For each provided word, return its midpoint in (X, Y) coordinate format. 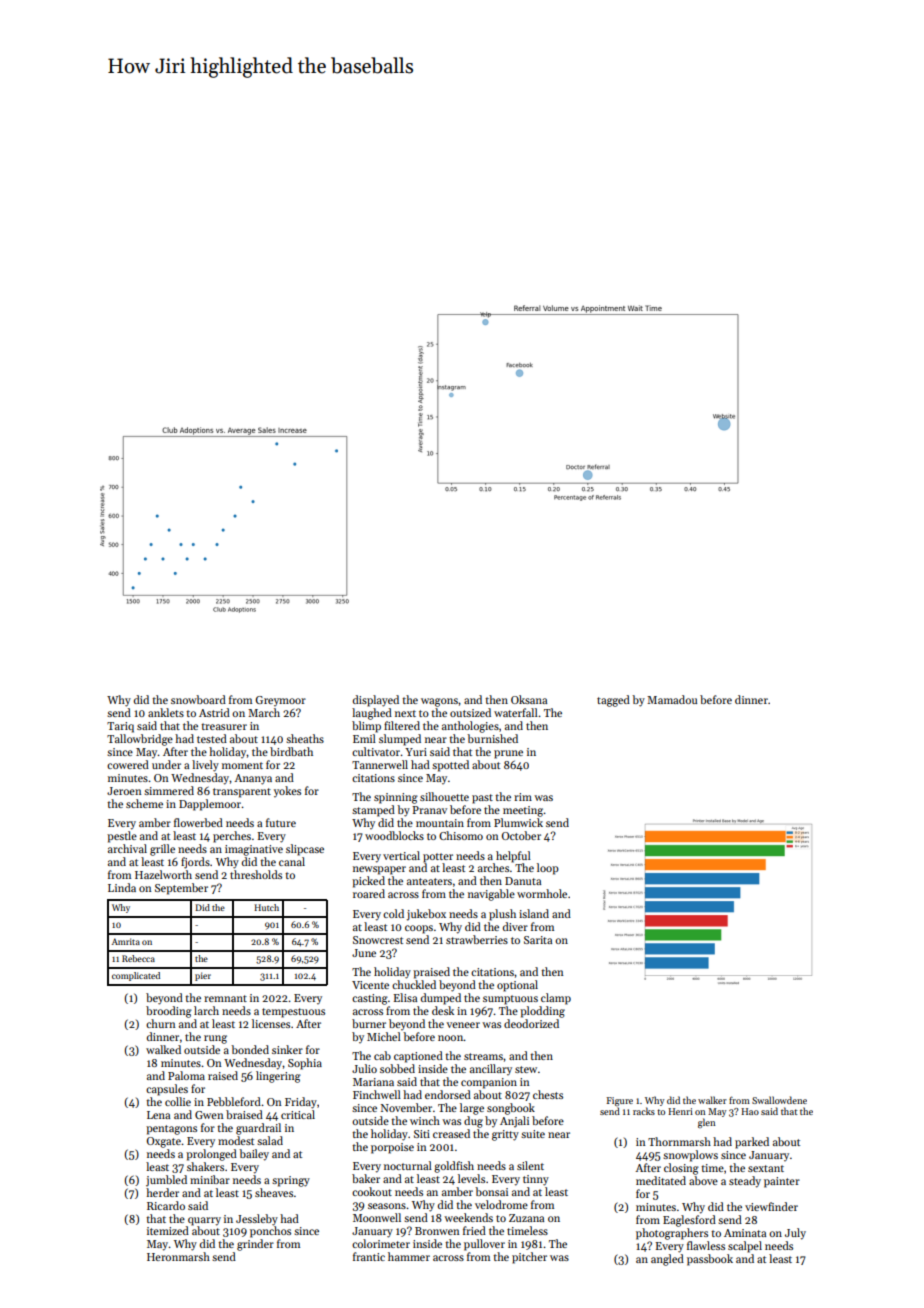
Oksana (529, 699)
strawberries (477, 939)
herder (162, 1192)
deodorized (531, 1023)
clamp (556, 999)
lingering (278, 1077)
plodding (542, 1012)
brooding (169, 1012)
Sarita (538, 940)
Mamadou (672, 699)
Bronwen (437, 1231)
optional (517, 986)
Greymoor (280, 701)
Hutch (266, 907)
